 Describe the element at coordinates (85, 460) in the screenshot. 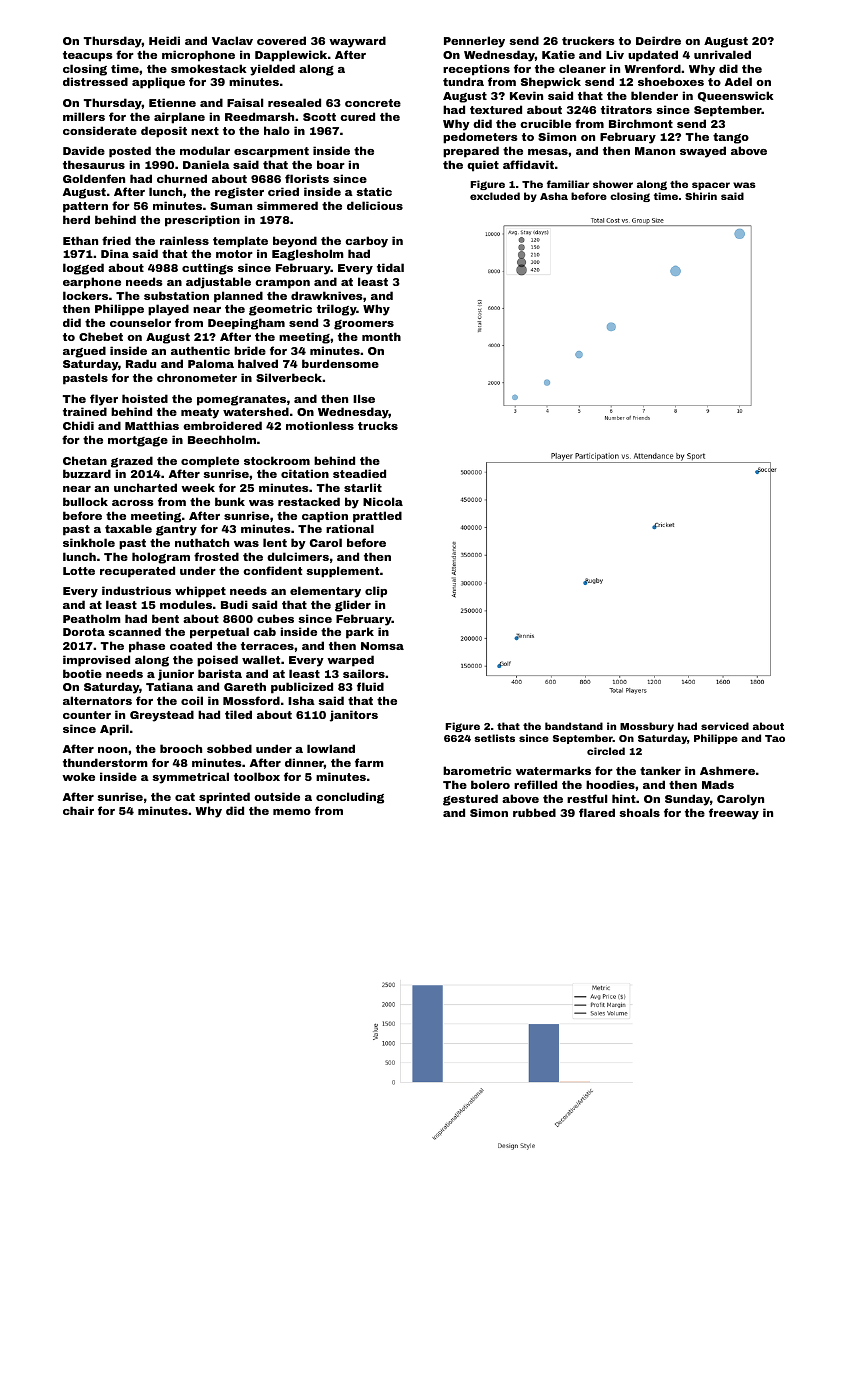

I see `Chetan` at that location.
